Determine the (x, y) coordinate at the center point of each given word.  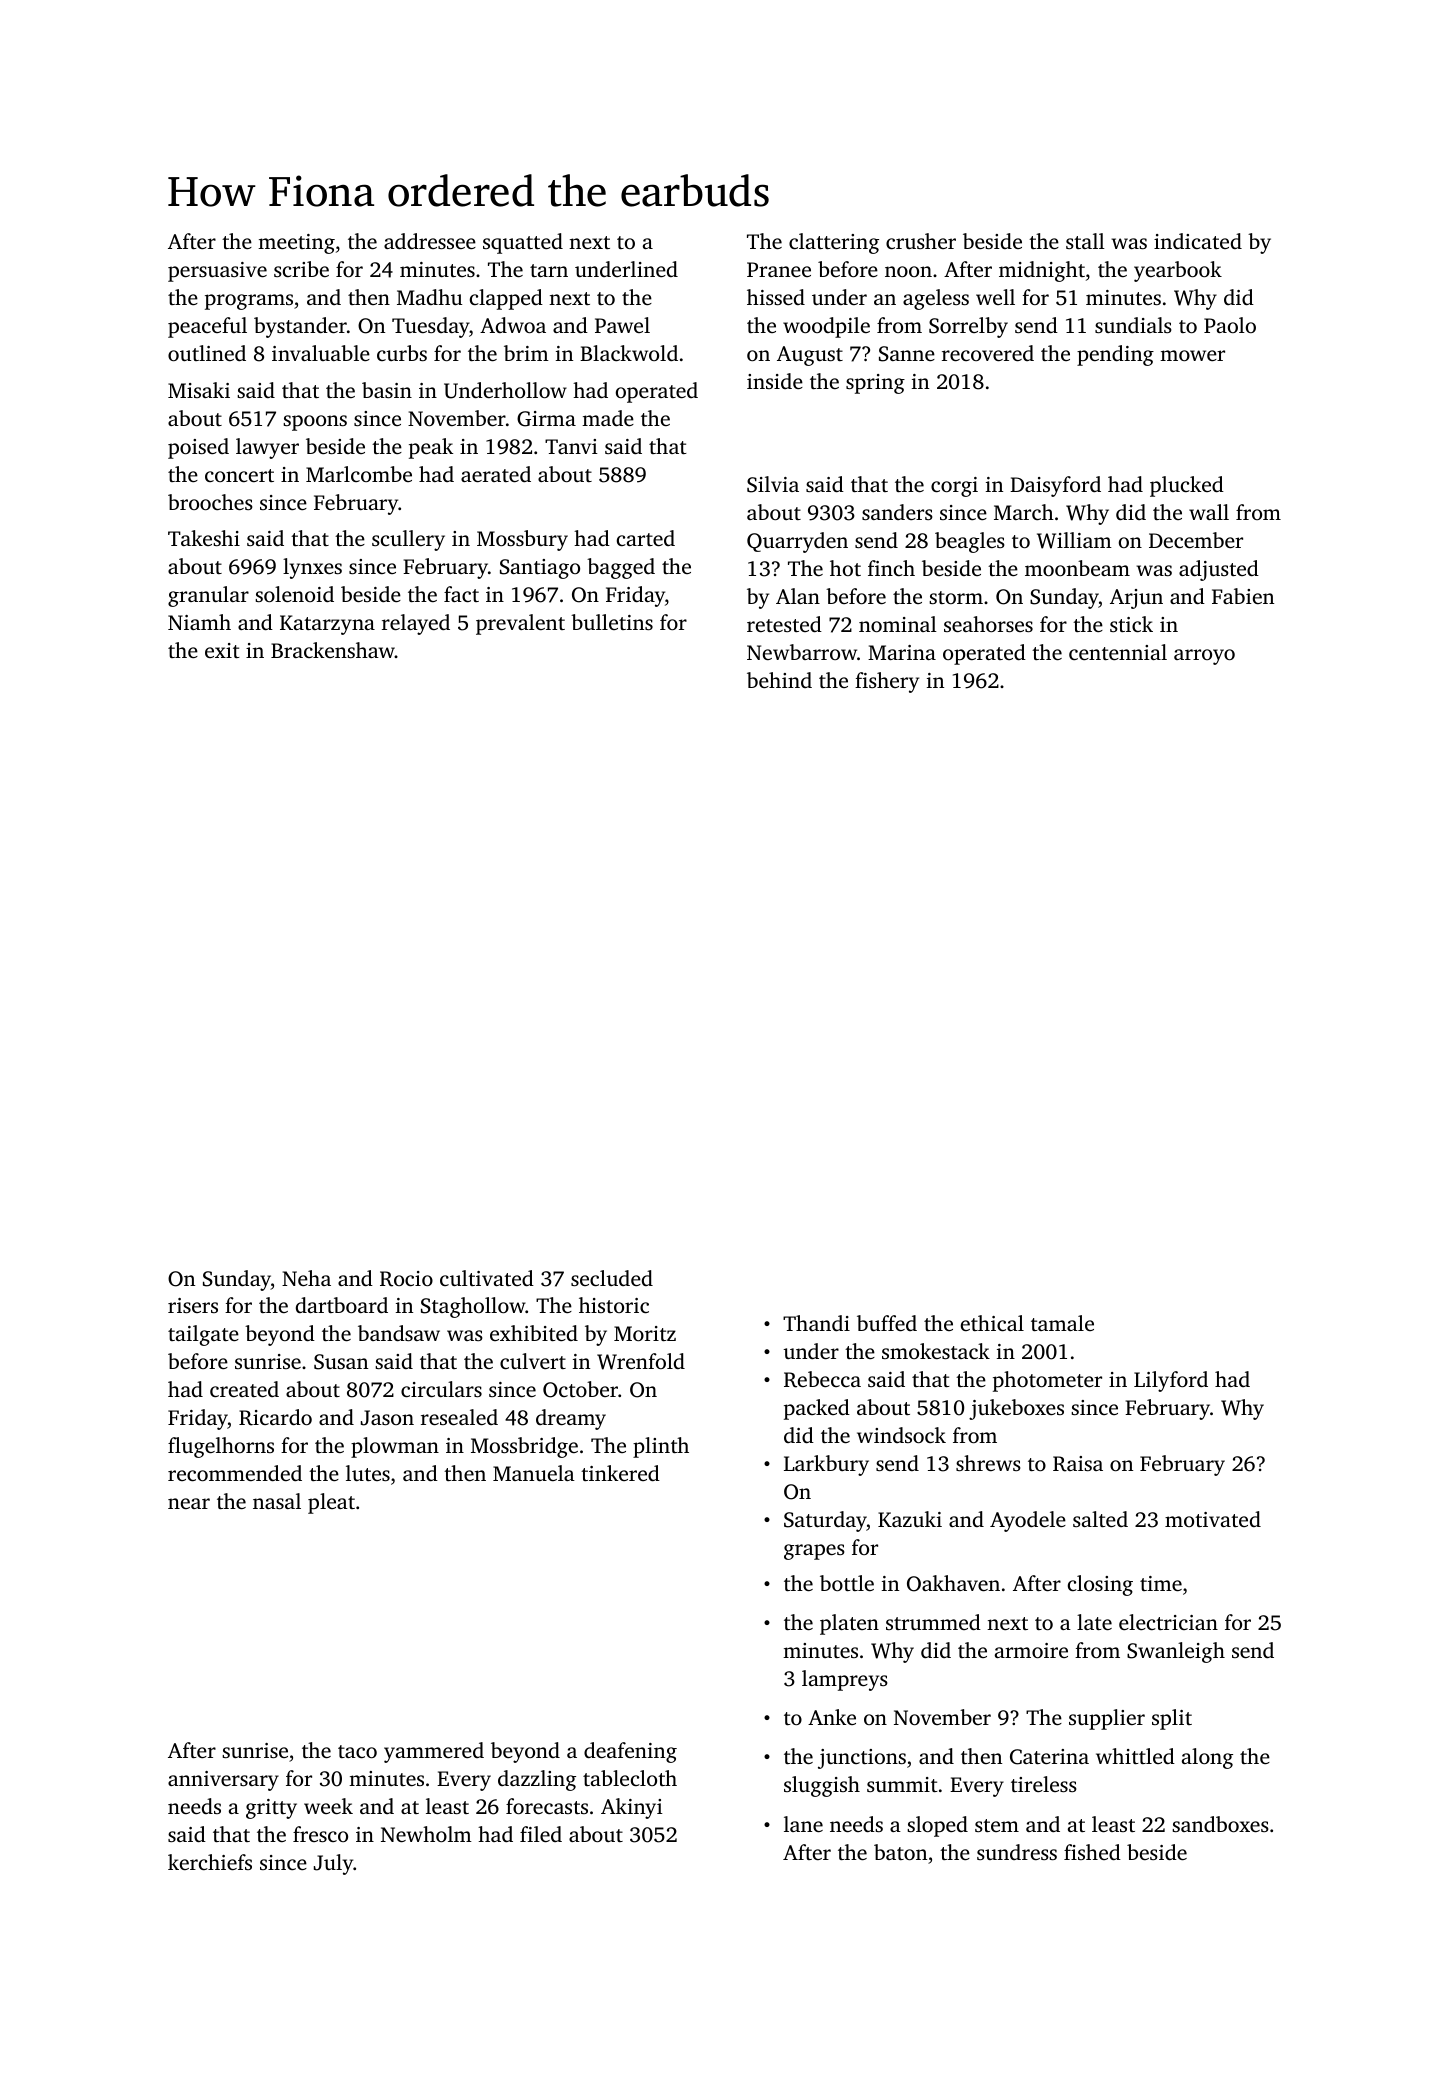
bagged (621, 568)
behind (779, 680)
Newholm (426, 1834)
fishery (887, 682)
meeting (296, 244)
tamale (1062, 1323)
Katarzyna (327, 625)
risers (193, 1305)
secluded (612, 1278)
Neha (306, 1278)
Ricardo (275, 1417)
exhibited (534, 1333)
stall (1085, 241)
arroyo (1204, 657)
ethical (992, 1323)
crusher (921, 241)
